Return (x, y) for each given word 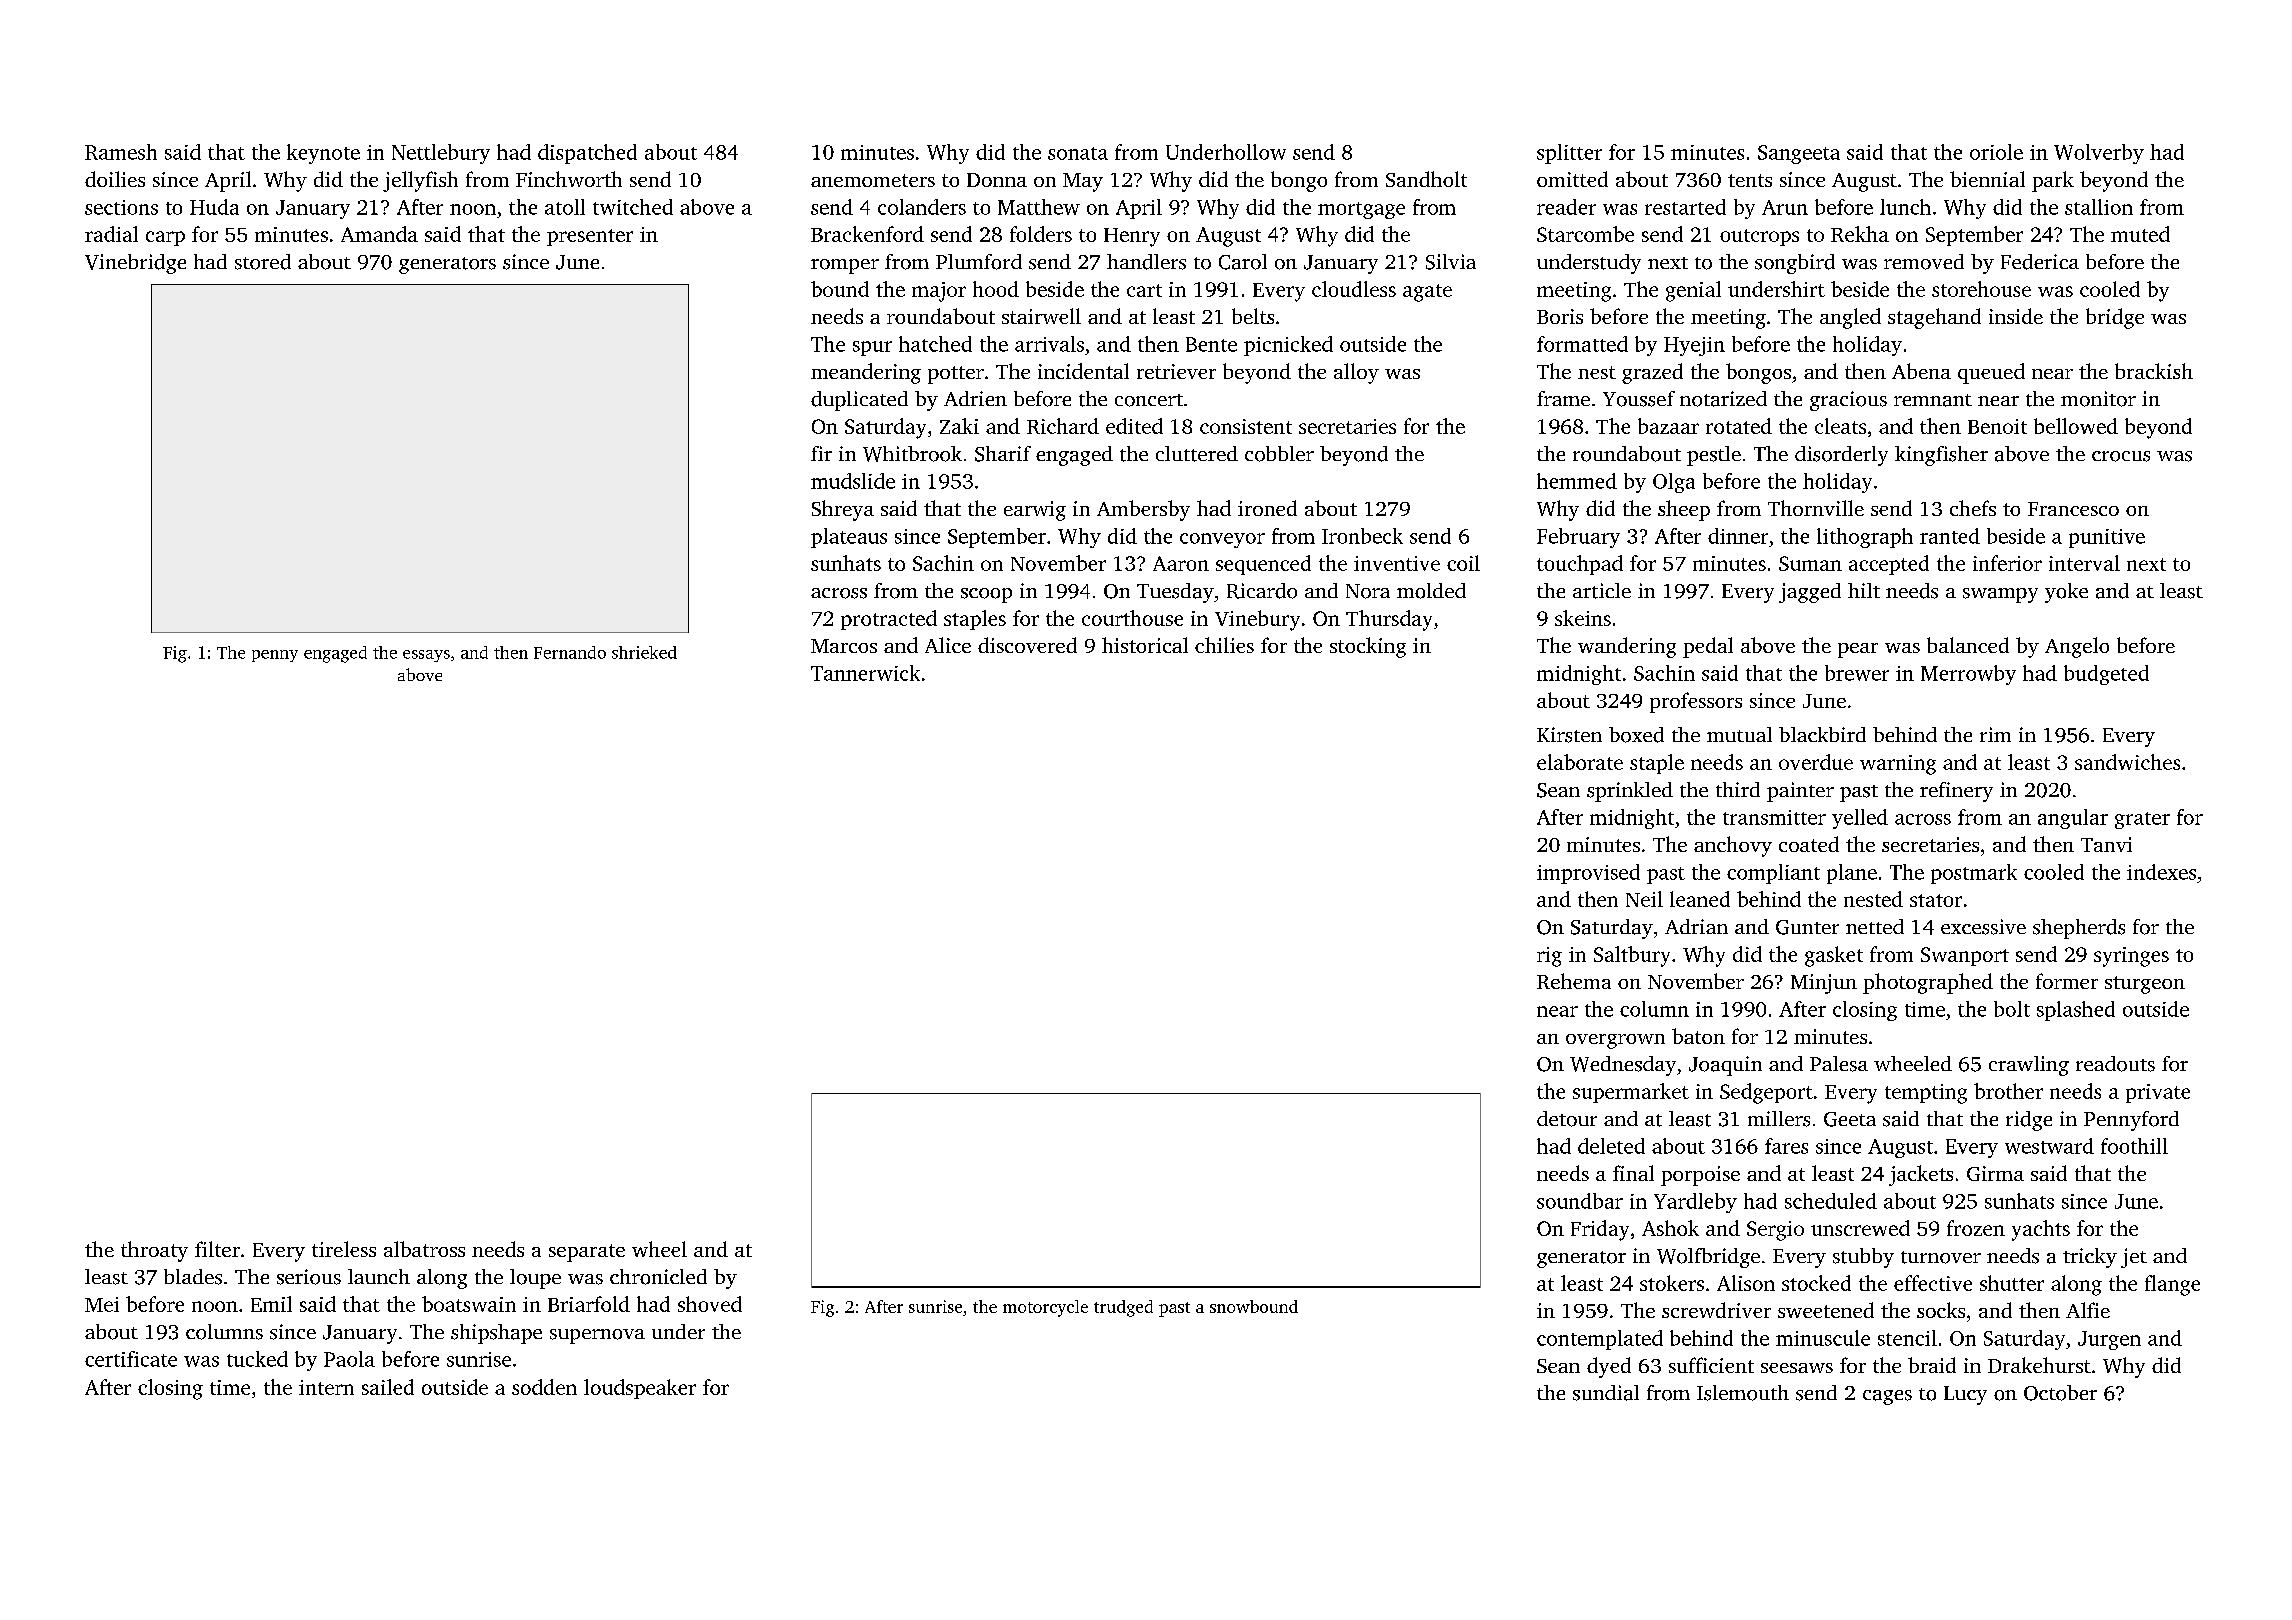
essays (426, 656)
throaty (154, 1251)
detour (1567, 1119)
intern (326, 1387)
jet (2134, 1258)
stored (263, 262)
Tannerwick (865, 673)
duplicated (859, 401)
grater (2142, 820)
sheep (1684, 510)
